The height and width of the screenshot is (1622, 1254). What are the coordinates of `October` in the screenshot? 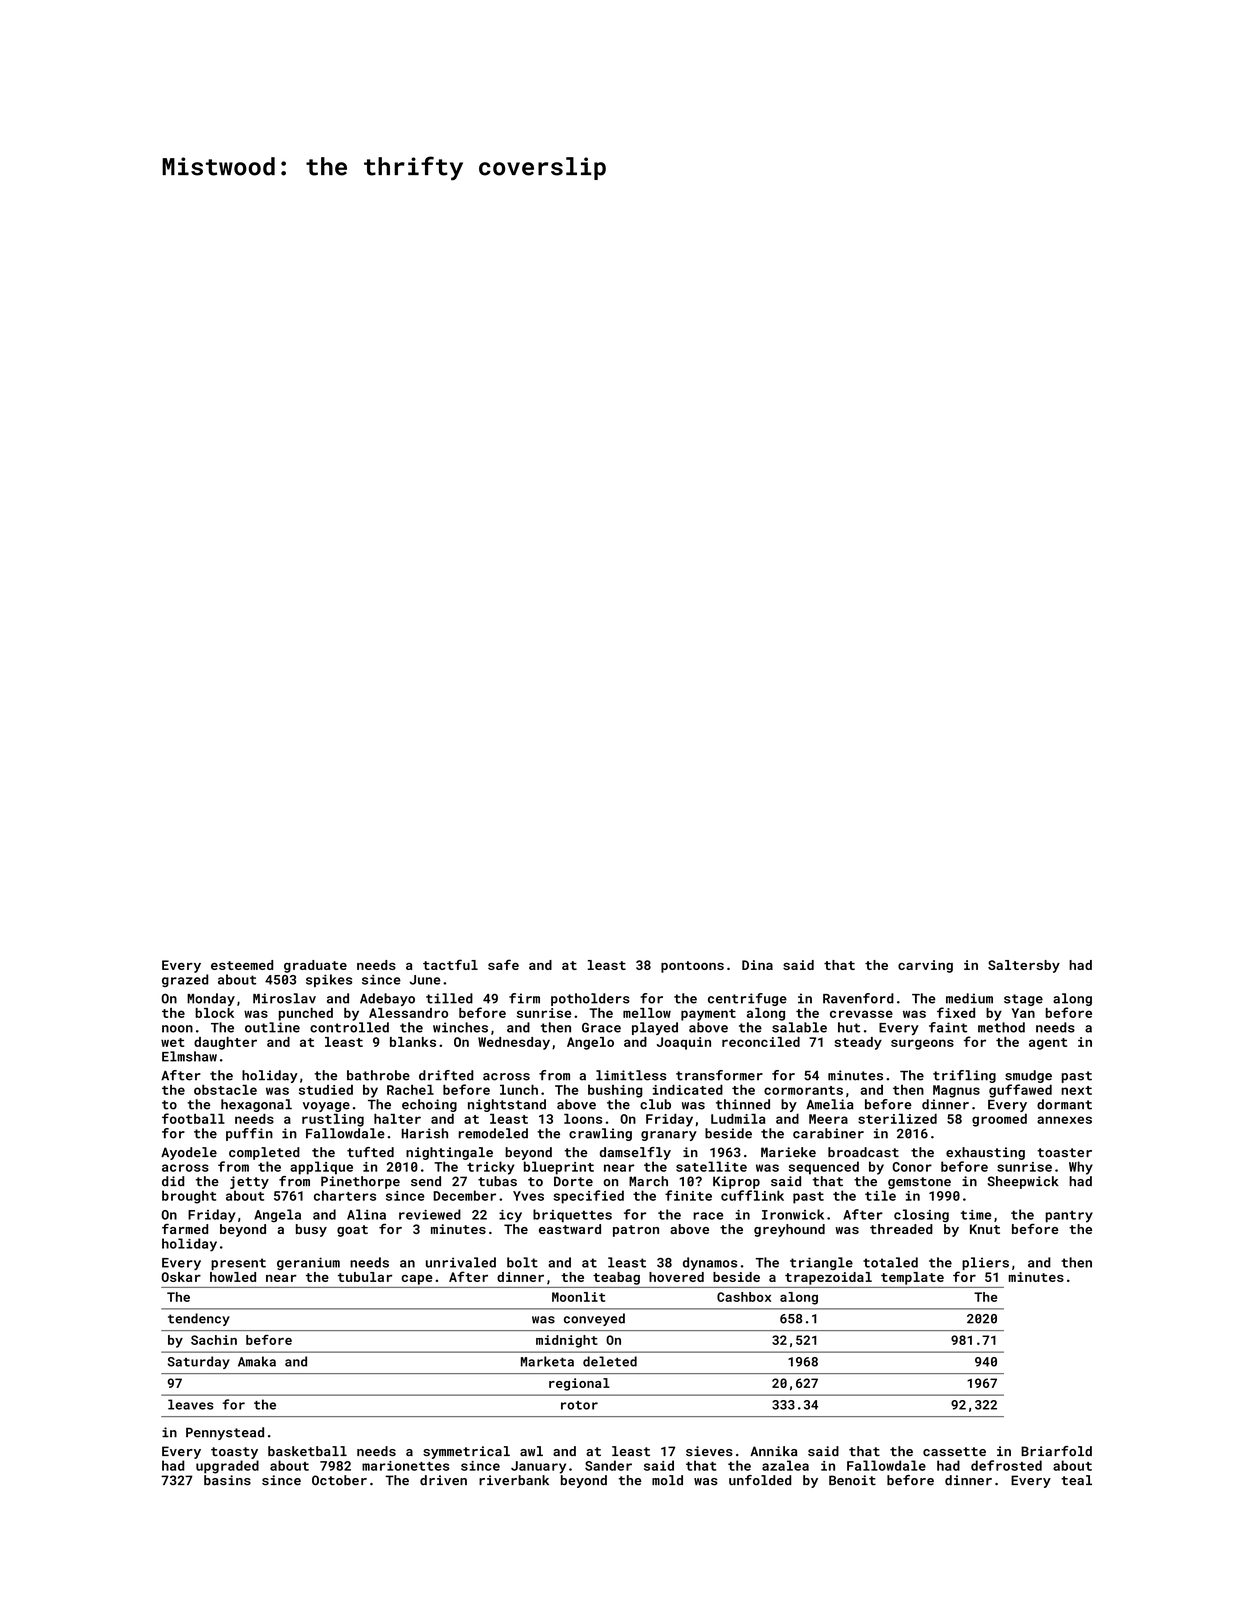 It's located at (339, 1480).
